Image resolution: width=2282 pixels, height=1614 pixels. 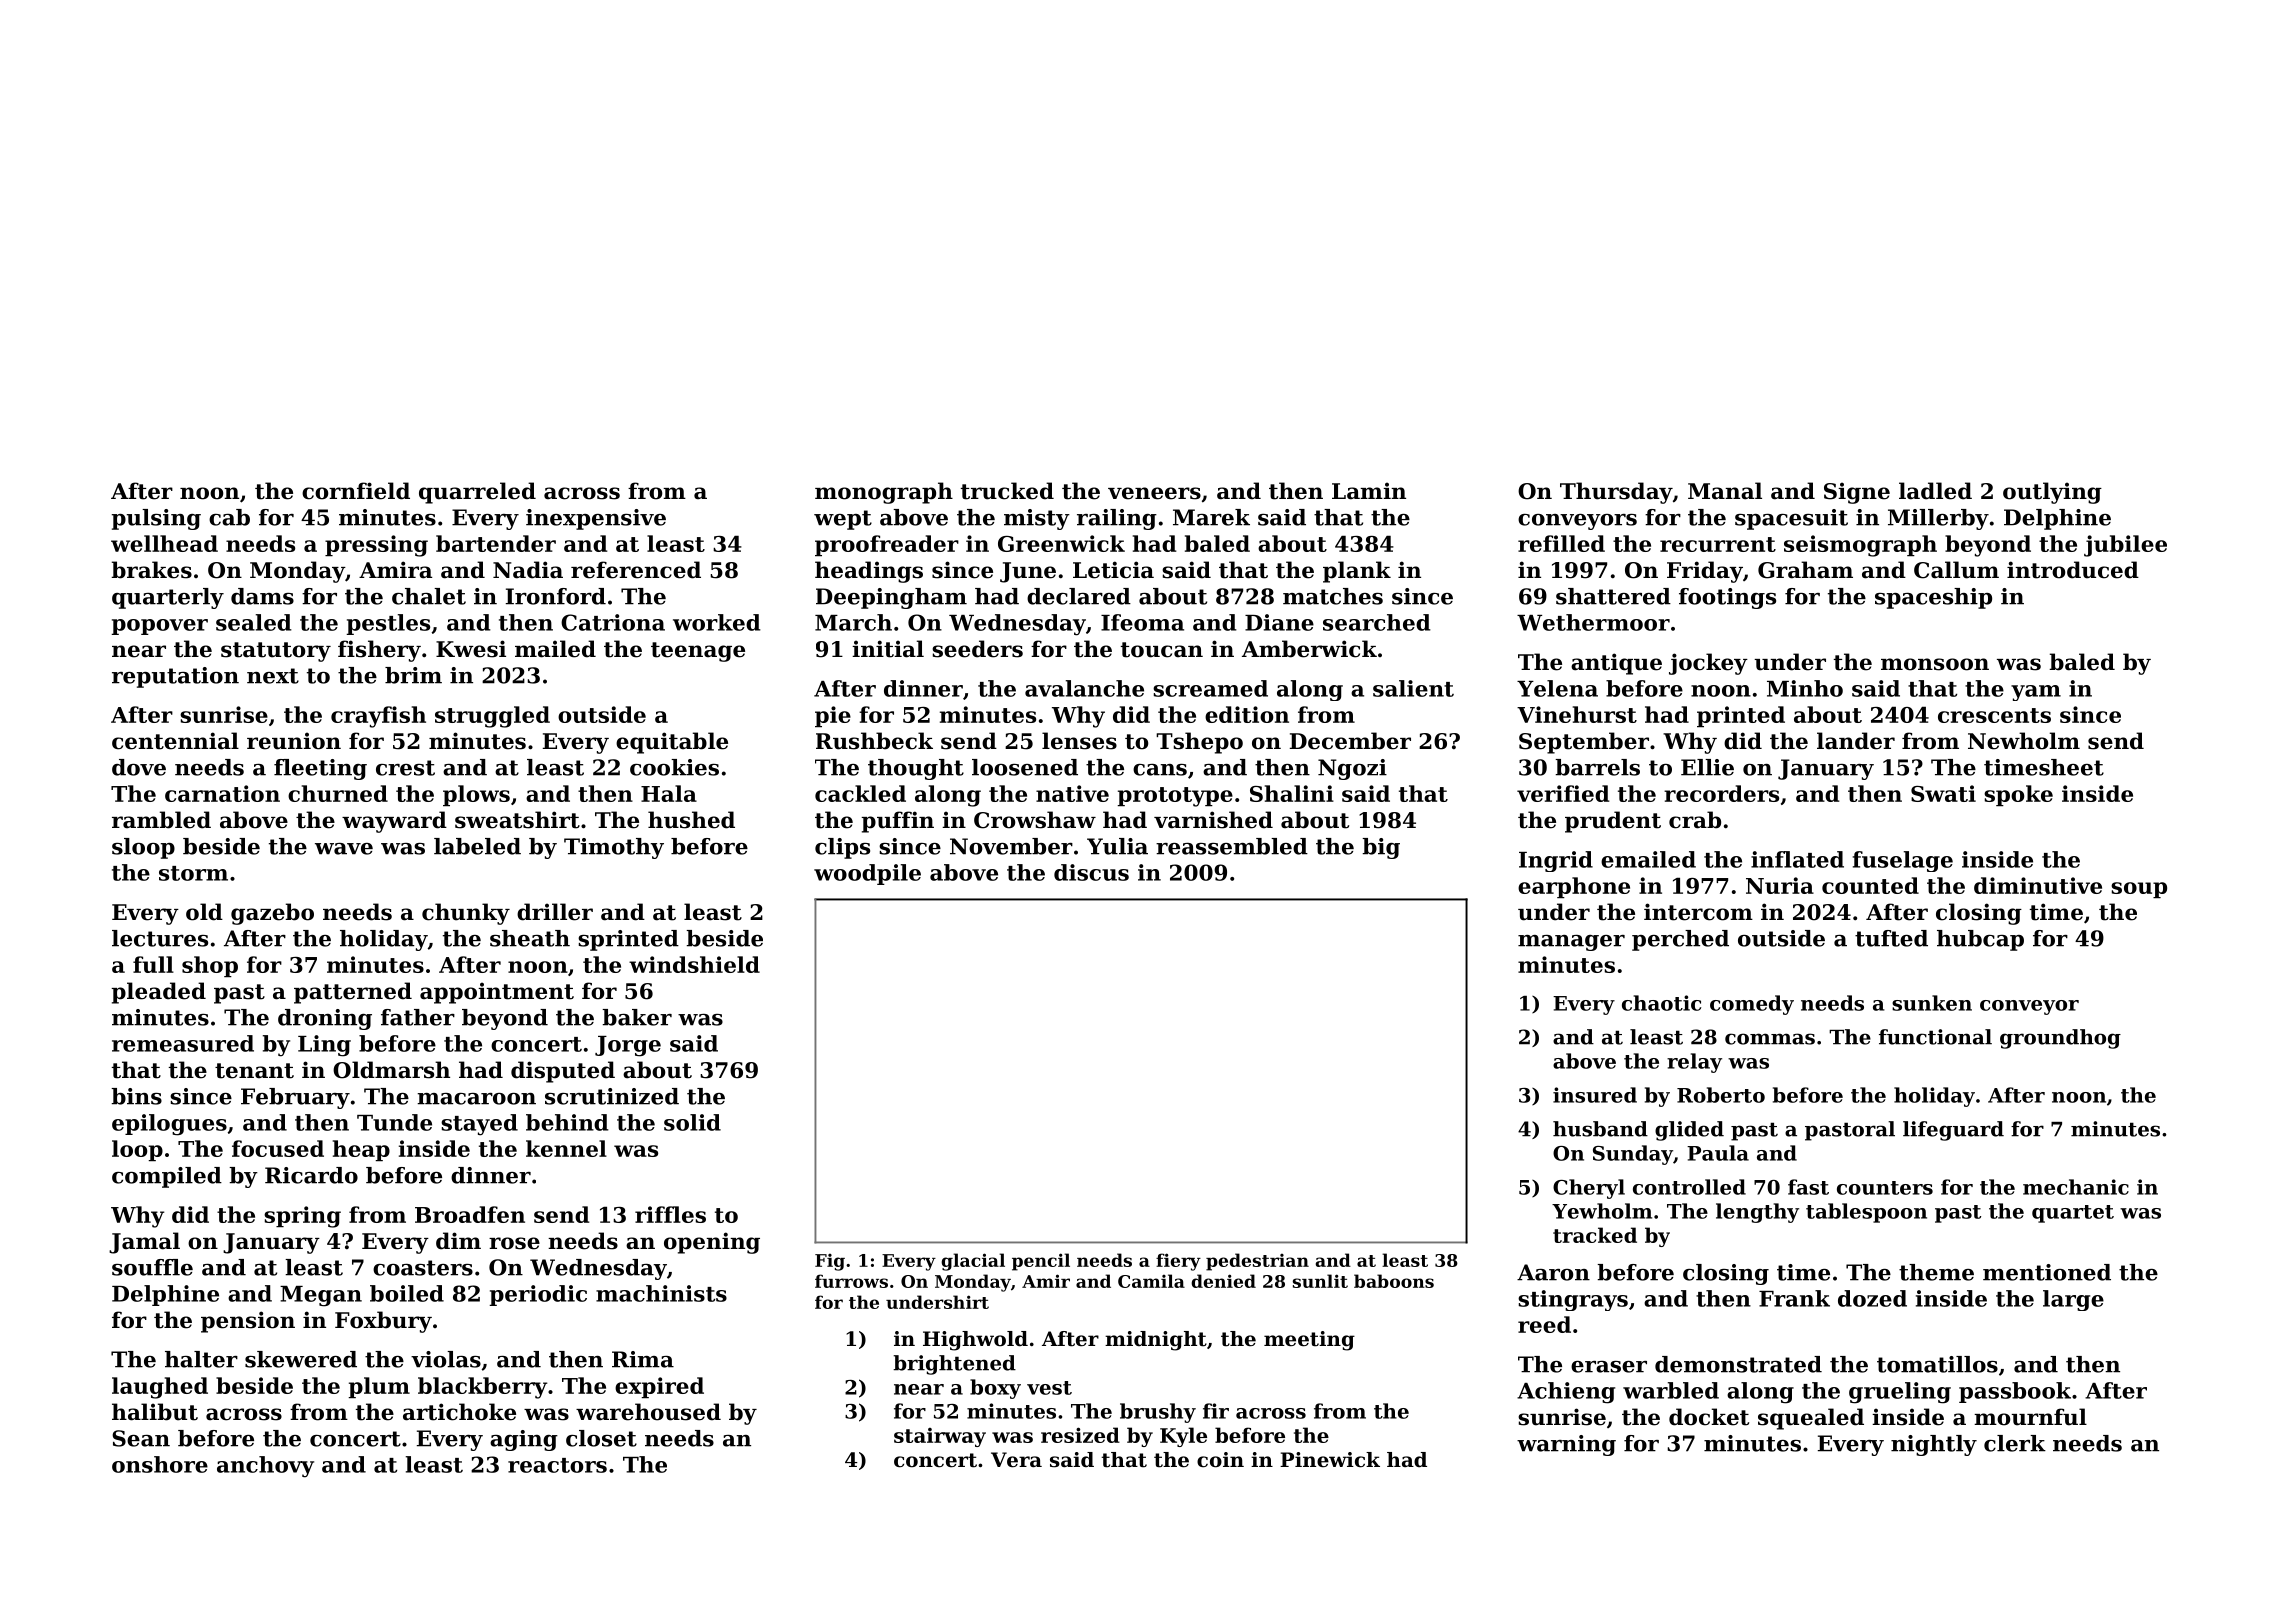 I want to click on Pinewick, so click(x=1330, y=1460).
